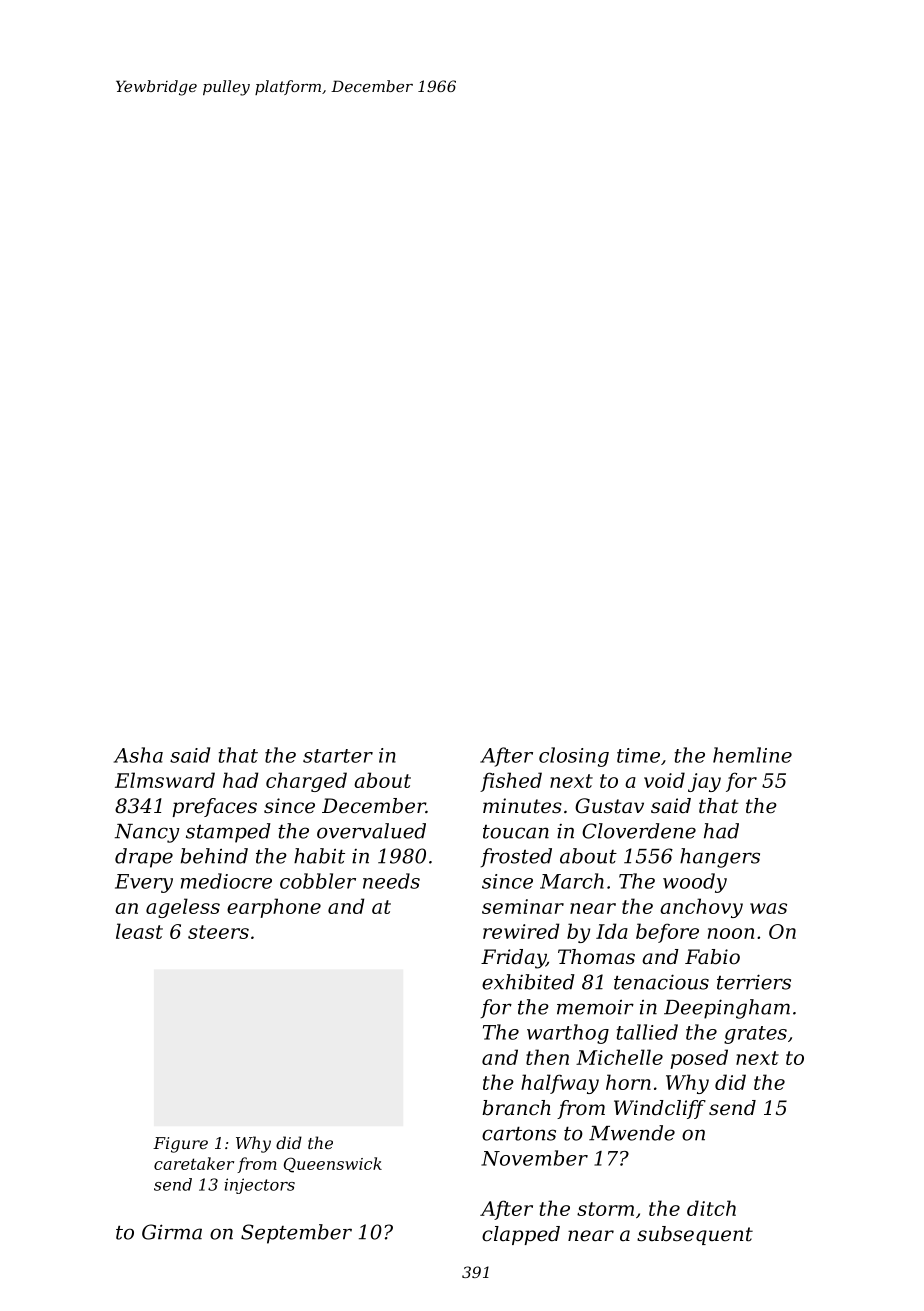 The image size is (924, 1311). I want to click on before, so click(667, 933).
